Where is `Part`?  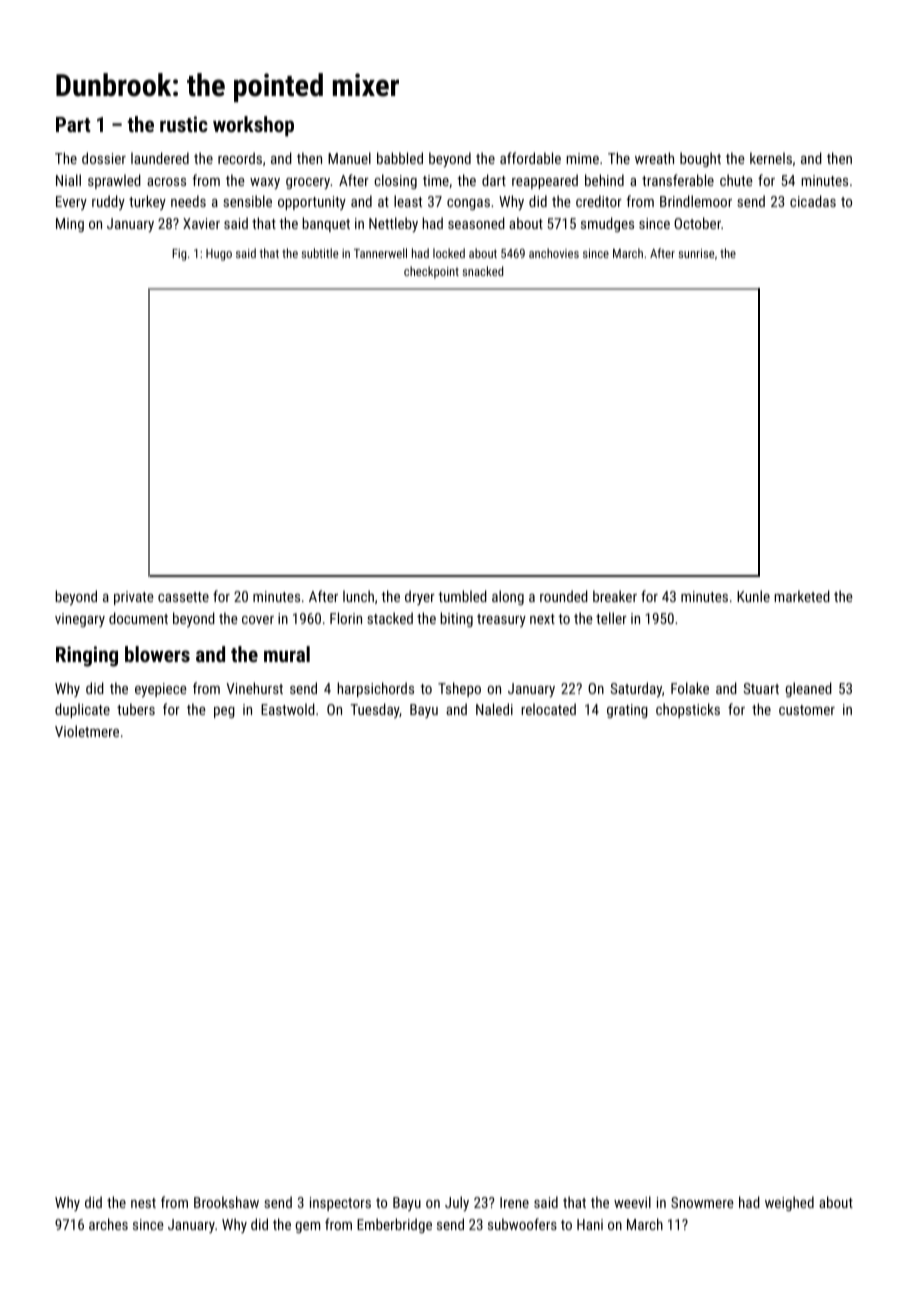
Part is located at coordinates (73, 124).
